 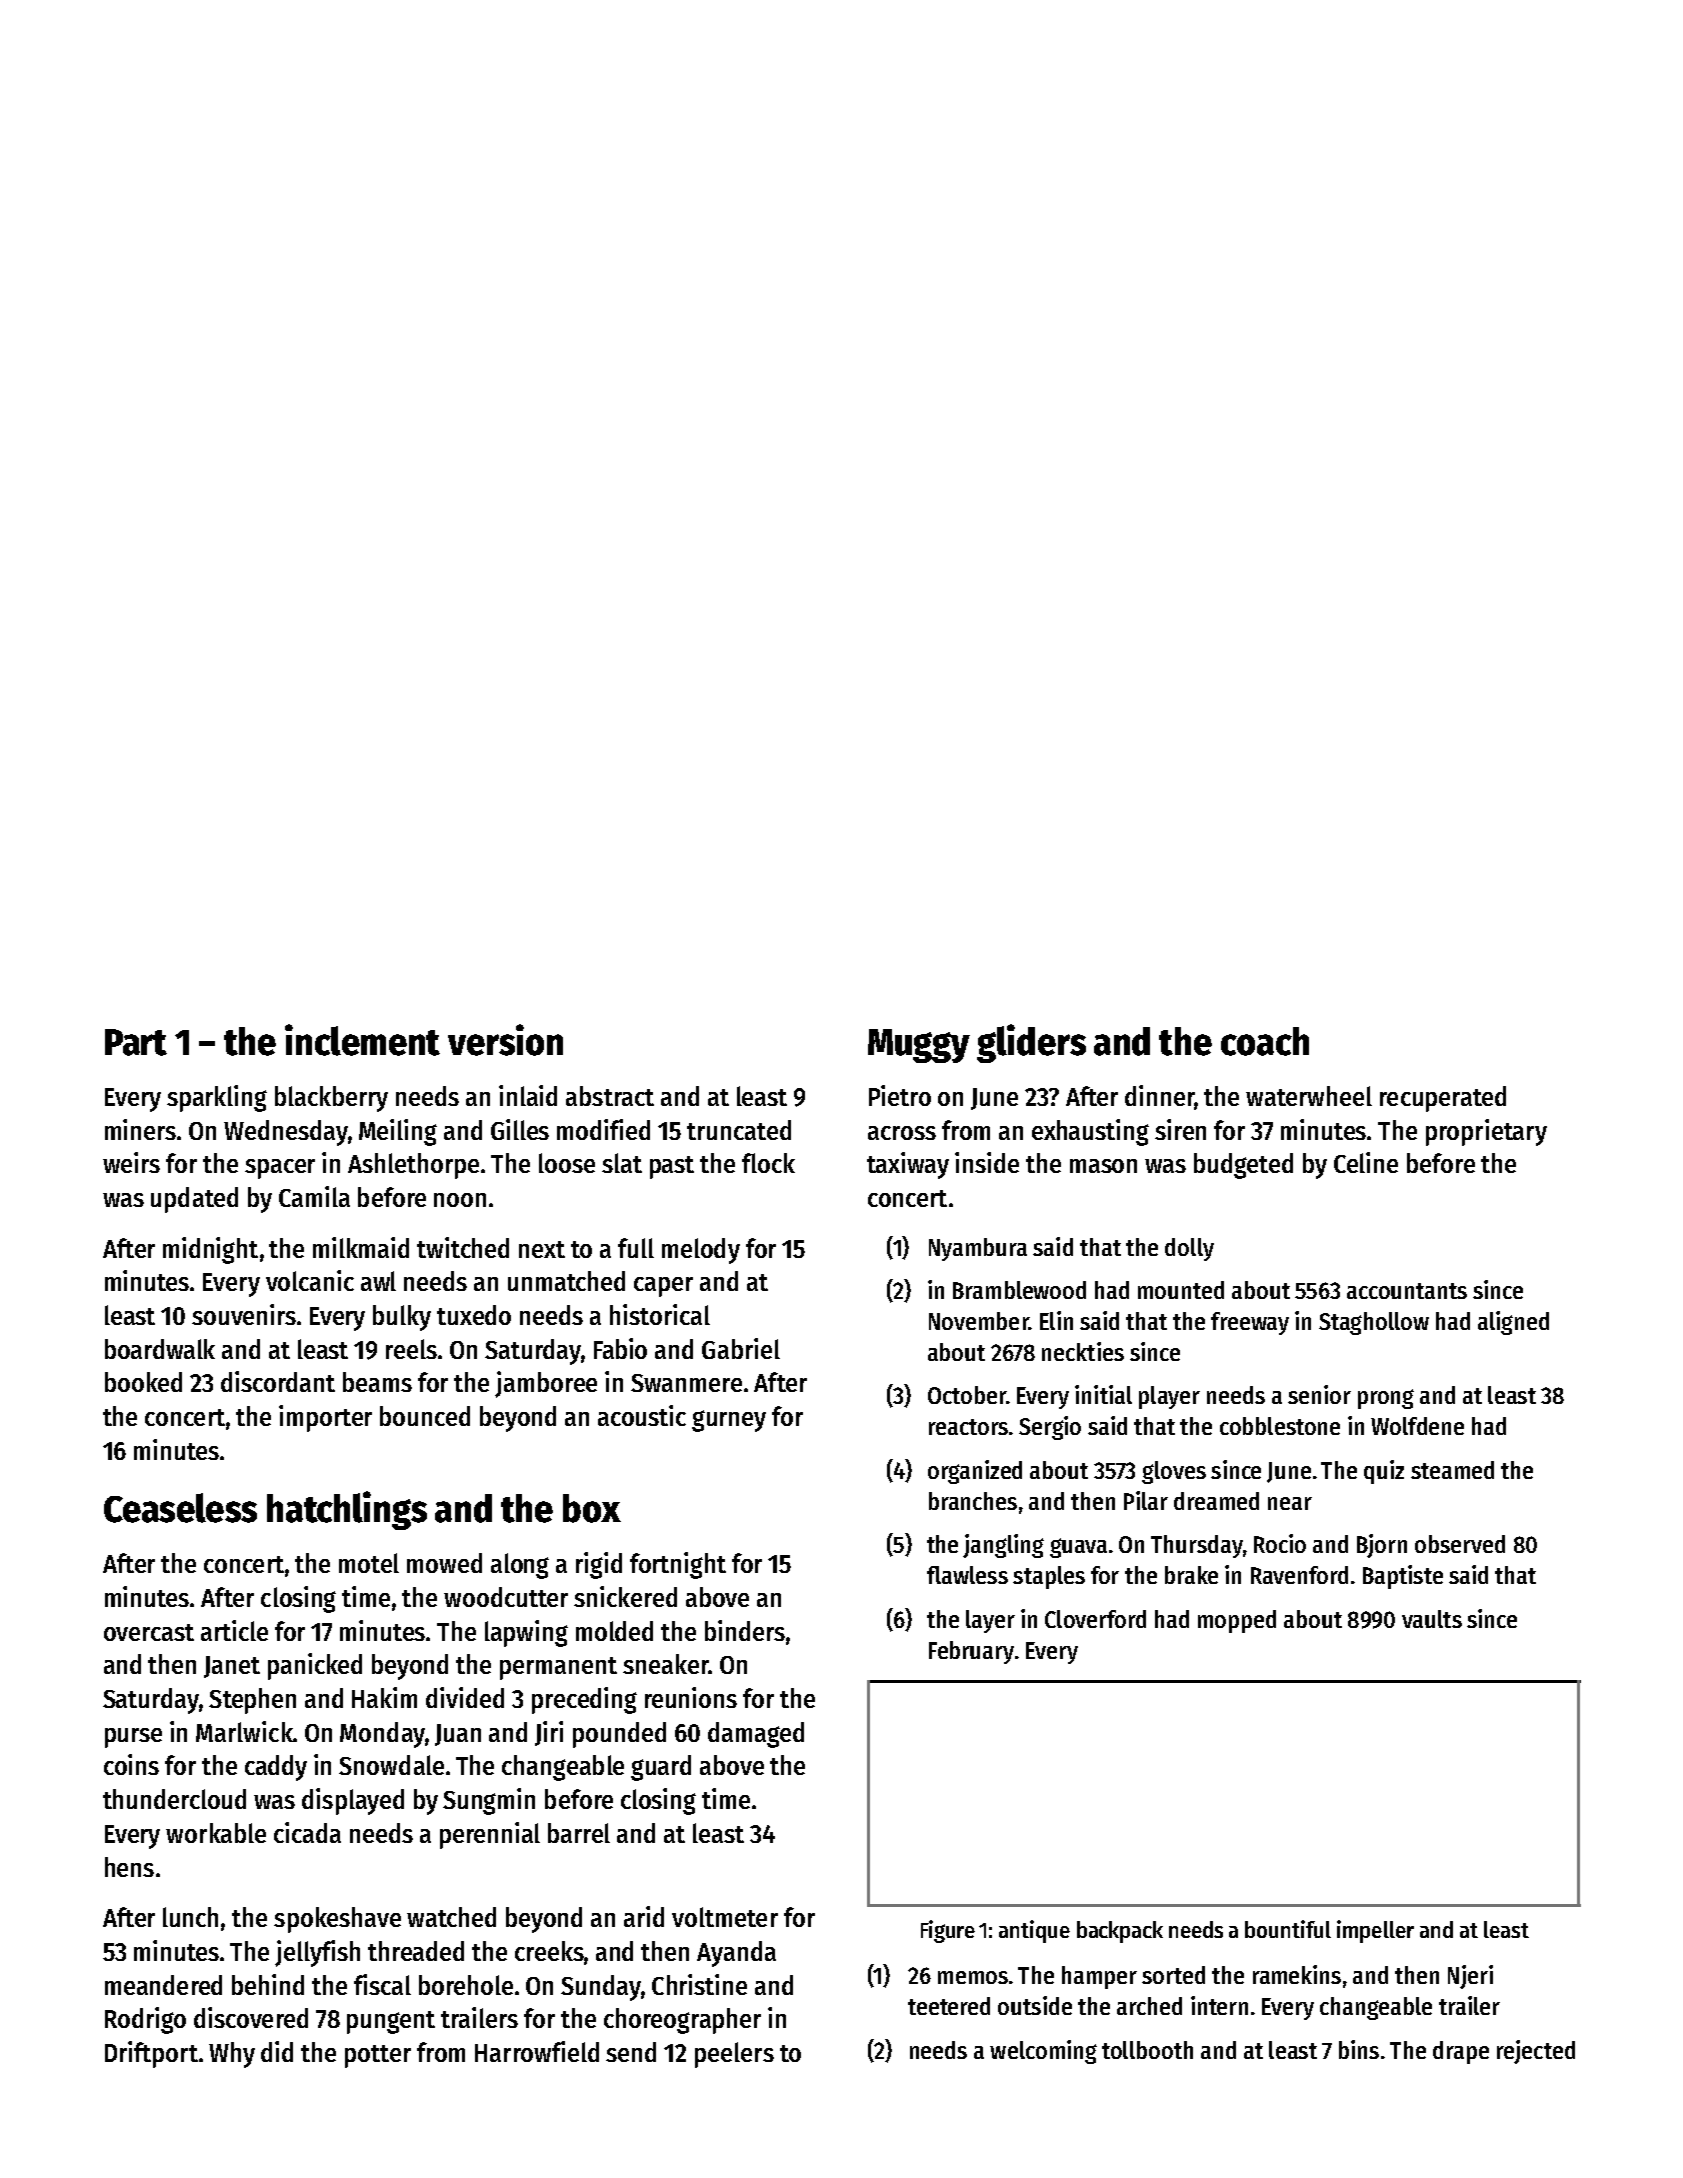 I want to click on article, so click(x=234, y=1630).
